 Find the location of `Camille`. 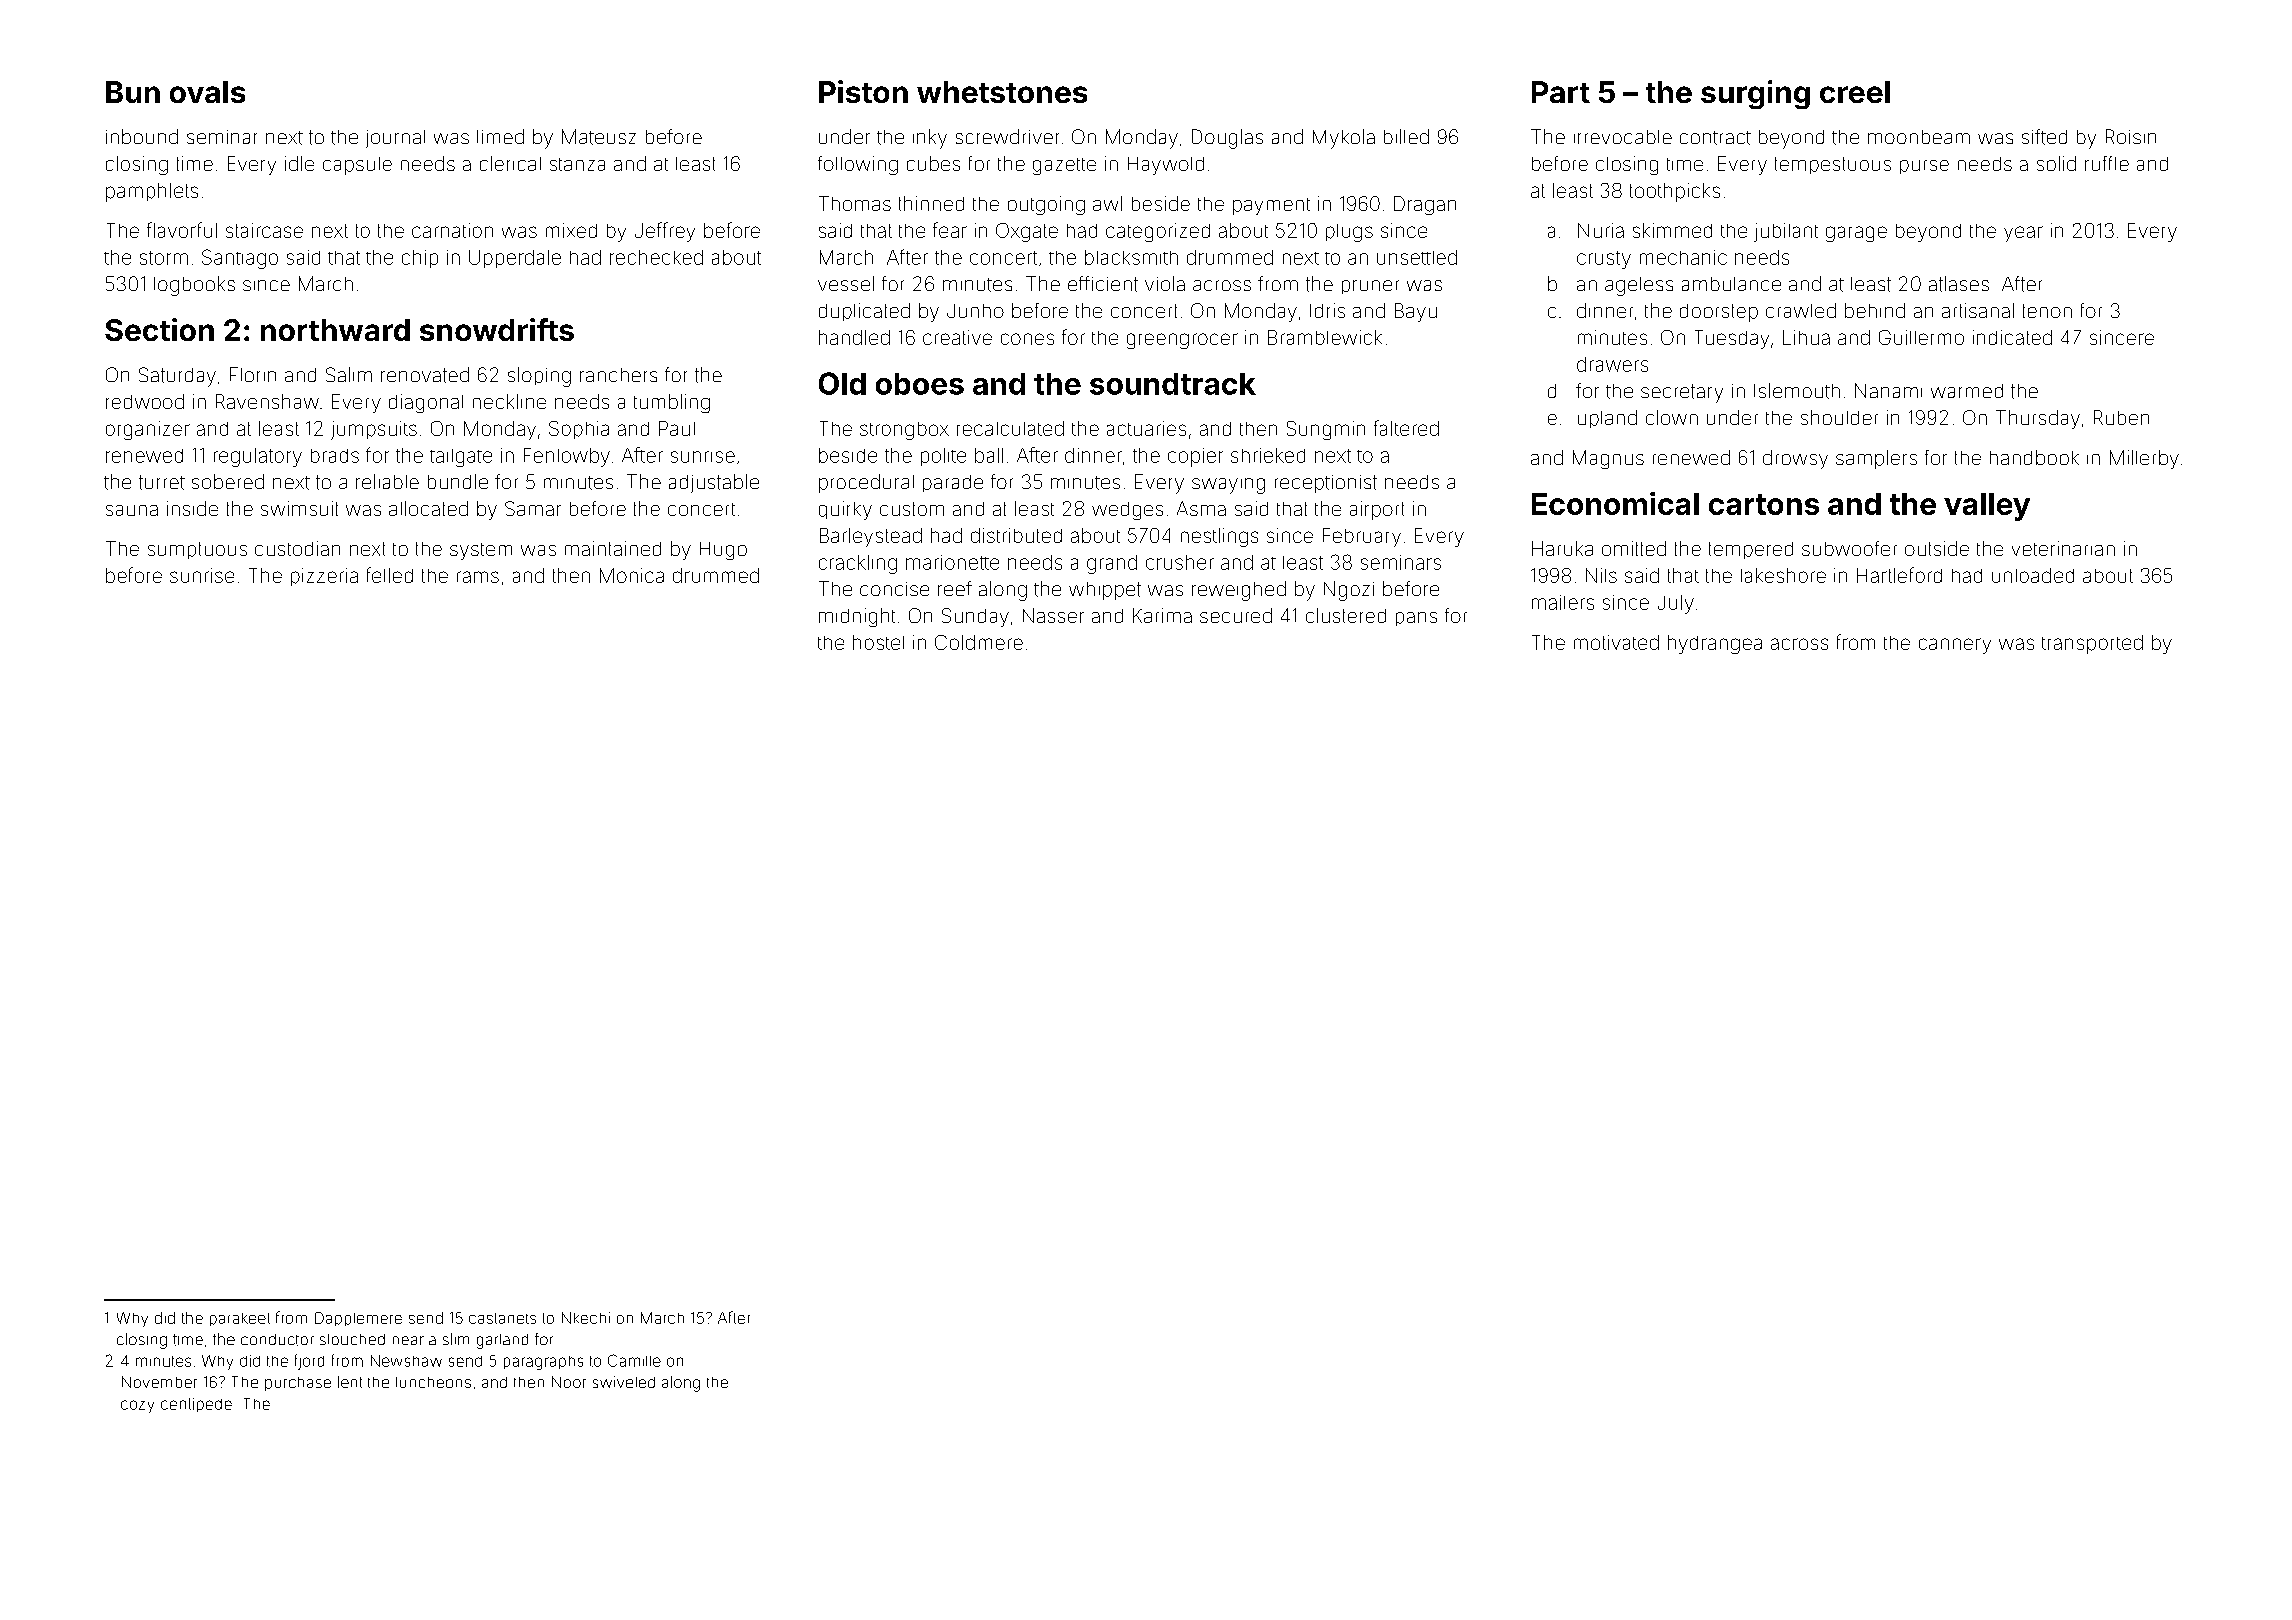

Camille is located at coordinates (634, 1360).
